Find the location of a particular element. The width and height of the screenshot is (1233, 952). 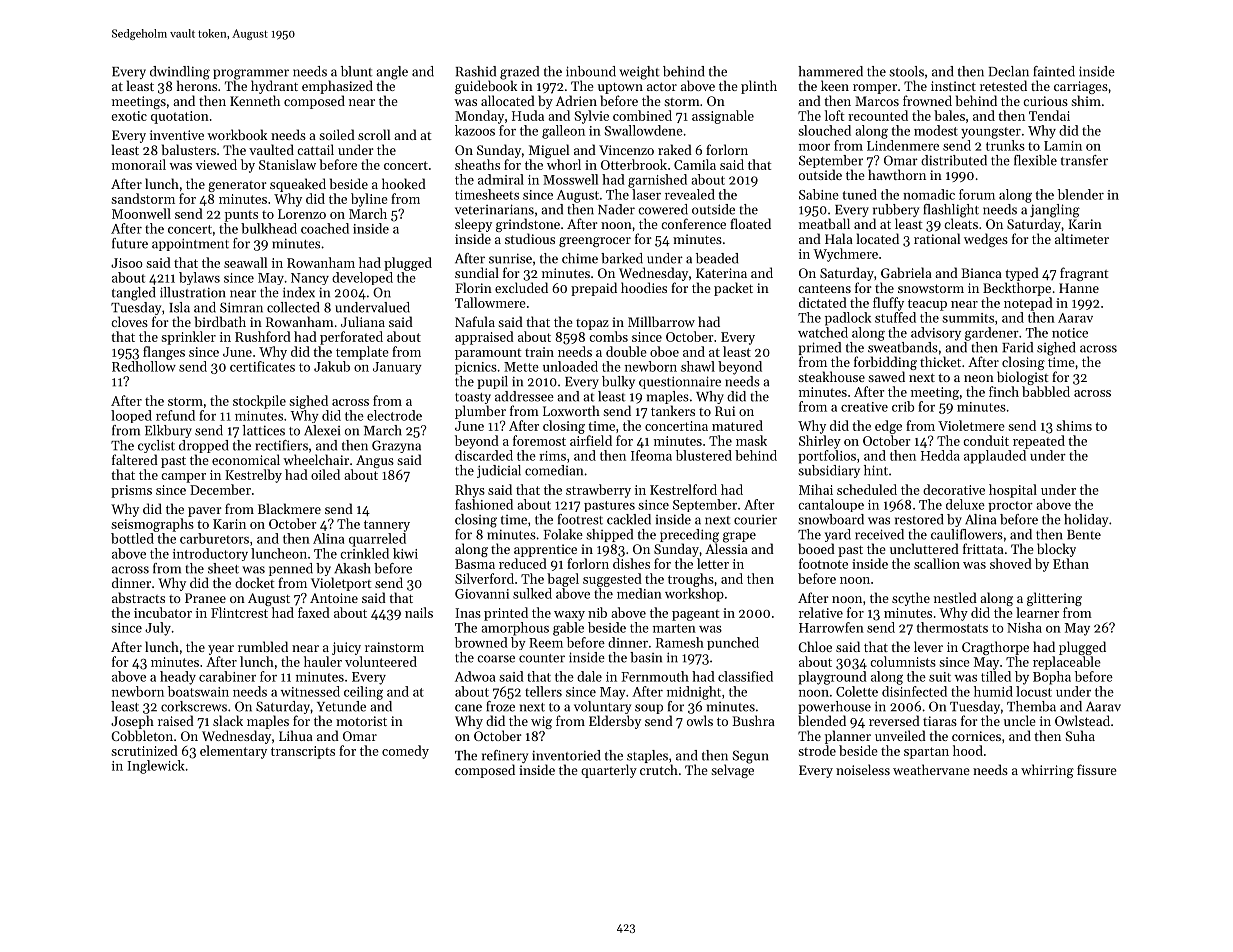

Huda is located at coordinates (528, 115).
